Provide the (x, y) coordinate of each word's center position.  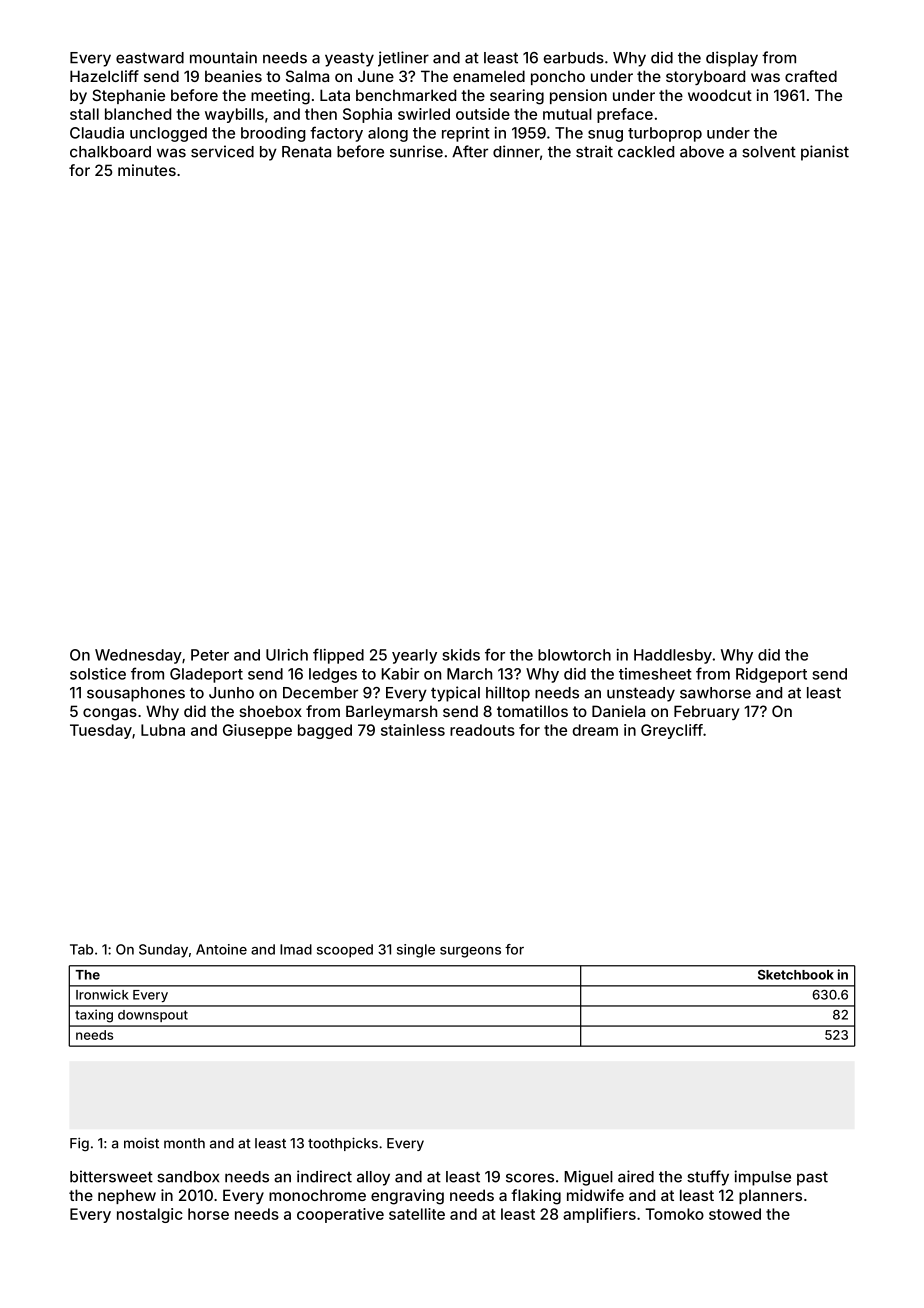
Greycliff (672, 731)
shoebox (270, 711)
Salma (307, 76)
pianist (825, 153)
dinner (516, 151)
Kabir (400, 674)
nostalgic (150, 1215)
